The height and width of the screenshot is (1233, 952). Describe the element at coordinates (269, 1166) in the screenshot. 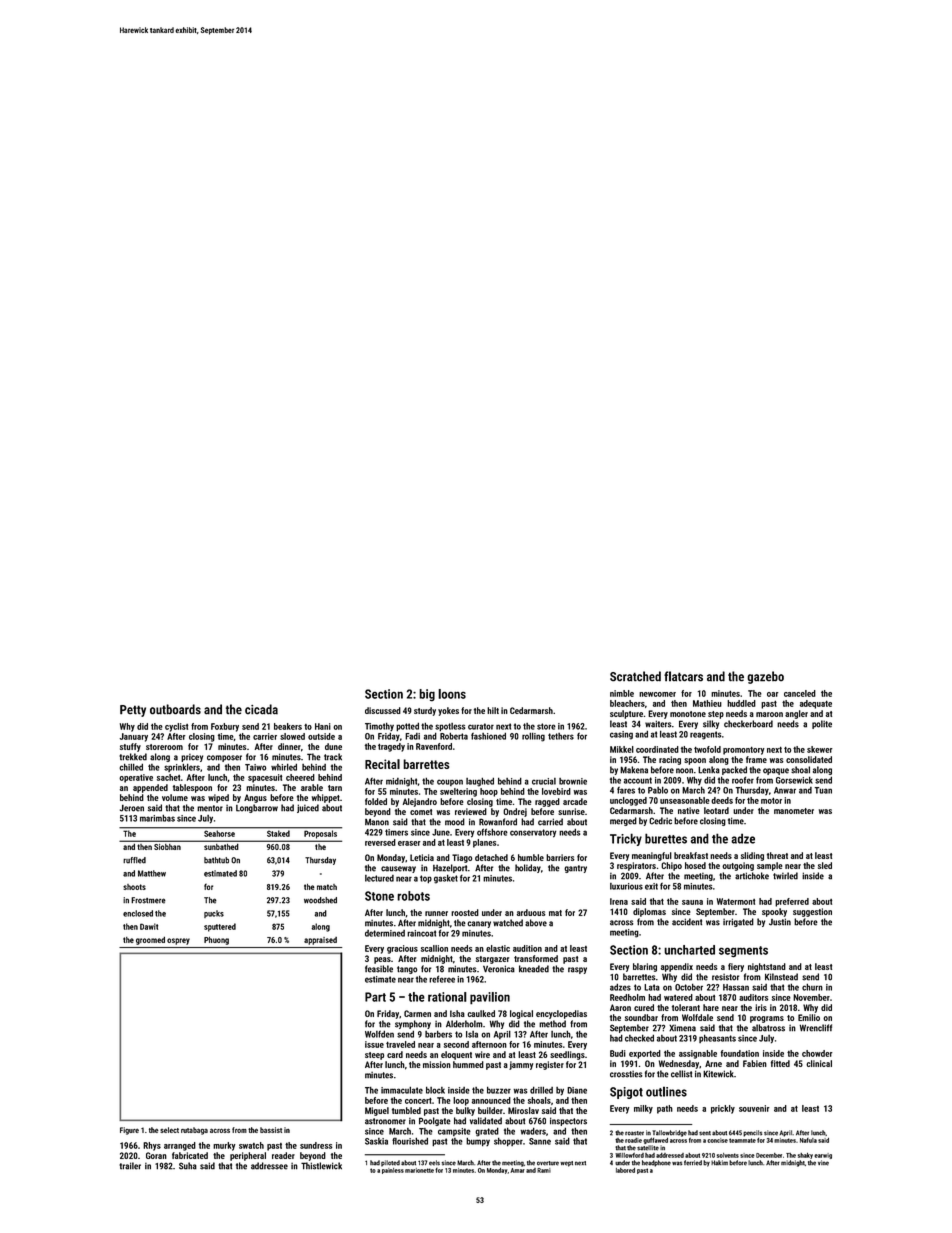

I see `addressee` at that location.
